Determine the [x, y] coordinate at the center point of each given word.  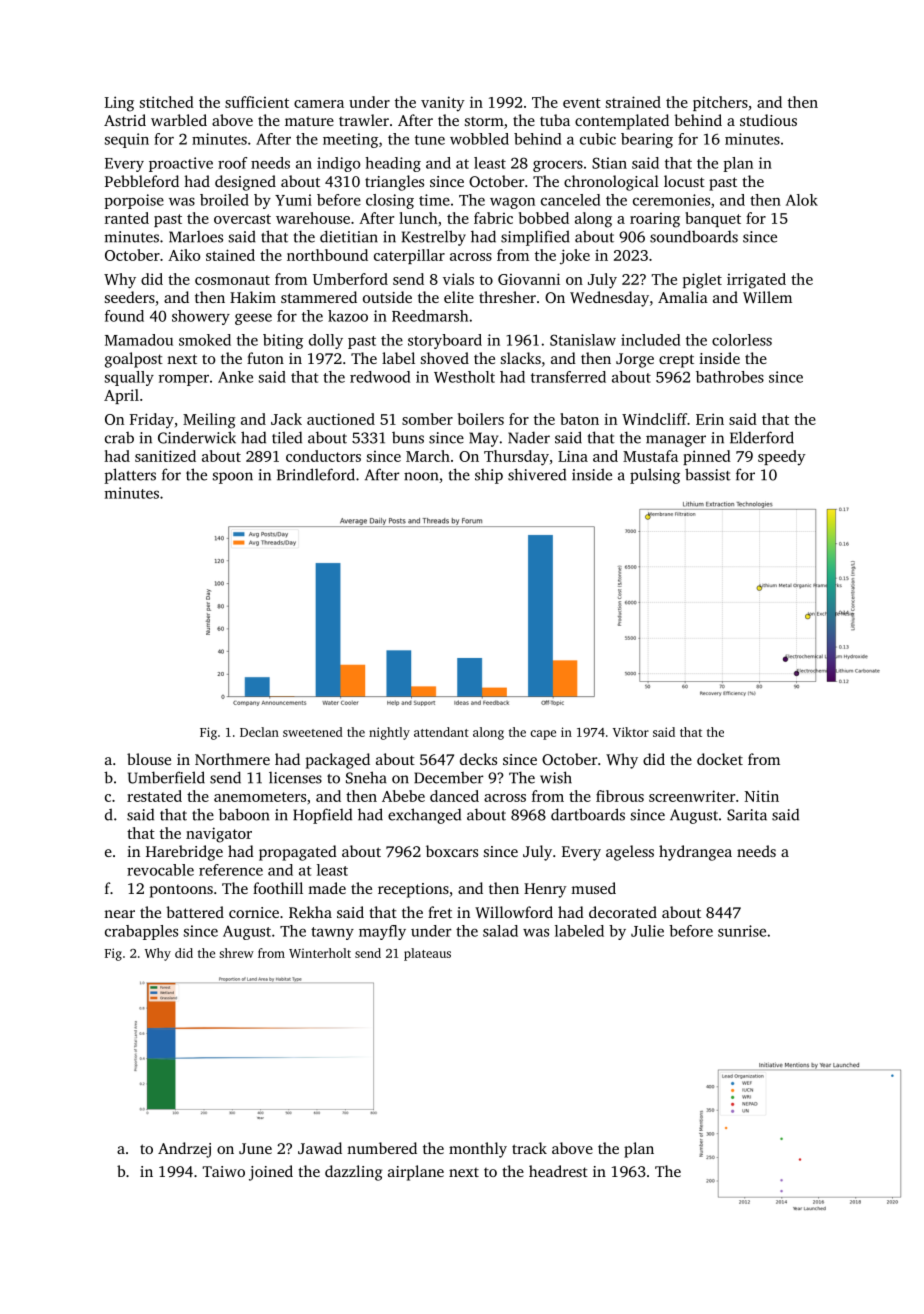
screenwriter [692, 796]
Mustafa [650, 456]
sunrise [742, 931]
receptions [413, 890]
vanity [443, 104]
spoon [233, 478]
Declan [259, 732]
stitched [167, 102]
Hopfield [322, 816]
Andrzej [184, 1150]
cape [543, 735]
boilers [481, 419]
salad [500, 931]
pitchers [720, 103]
